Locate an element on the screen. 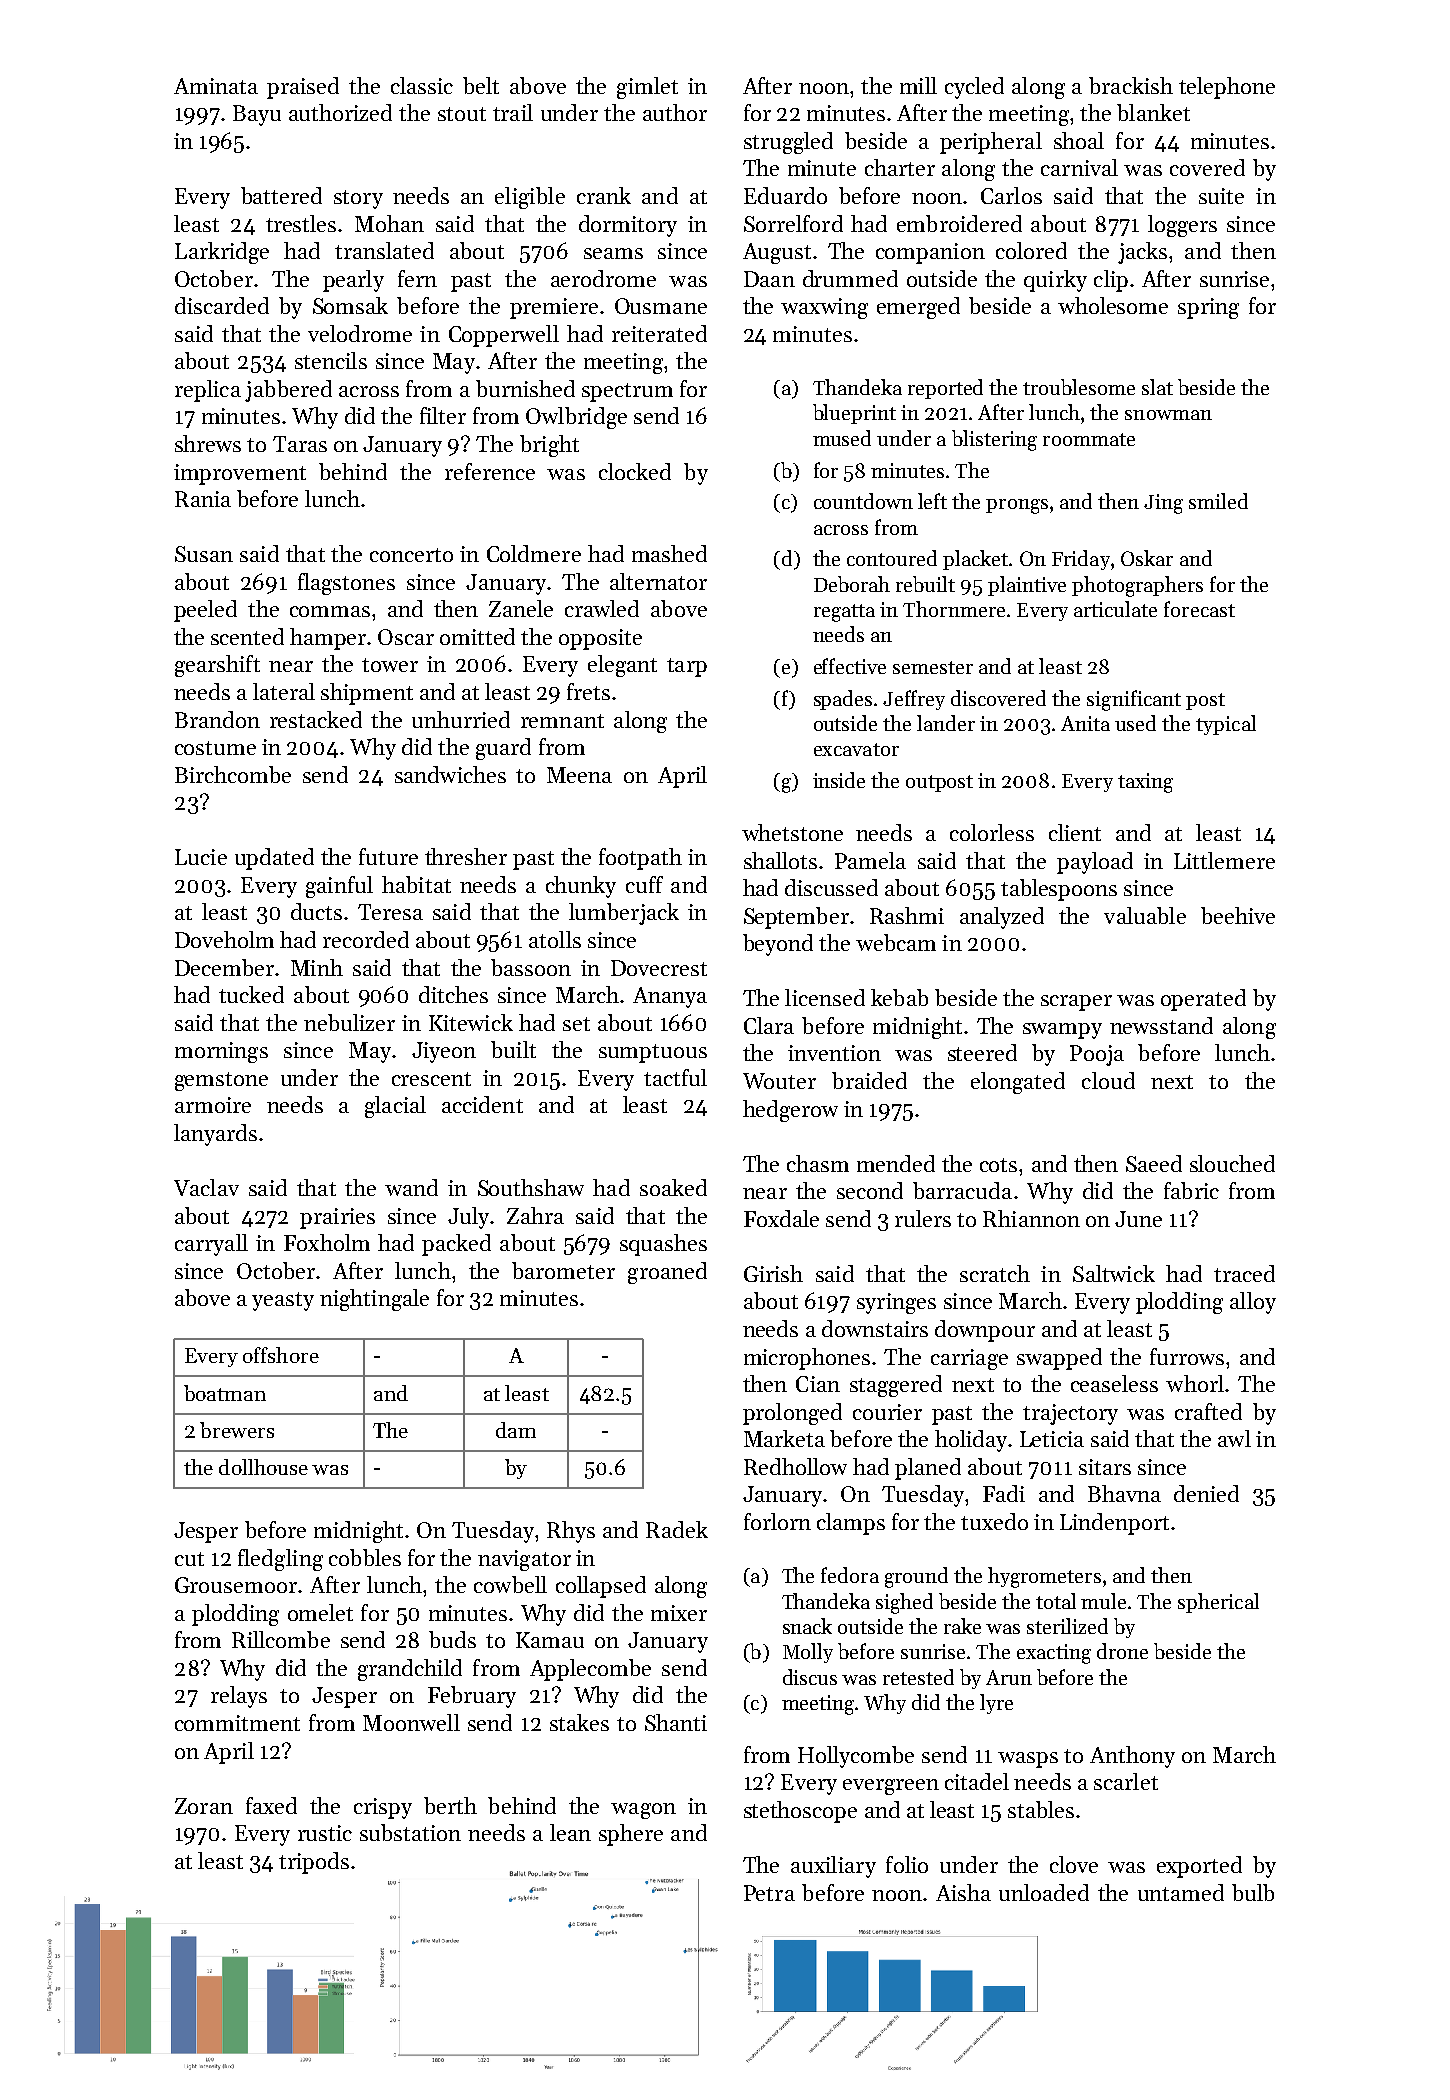 The width and height of the screenshot is (1450, 2100). Petra is located at coordinates (769, 1893).
